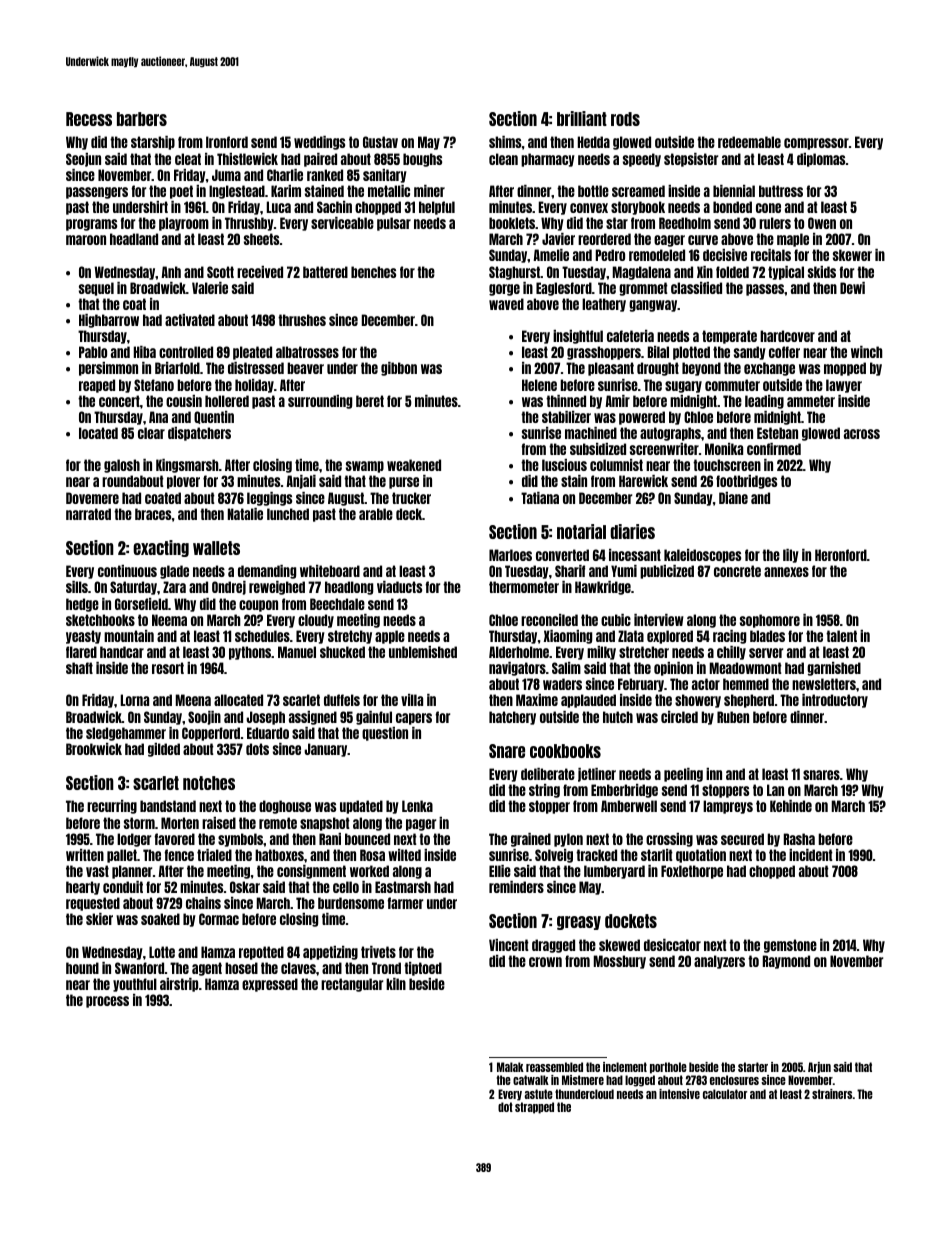 The image size is (952, 1233). Describe the element at coordinates (538, 1094) in the screenshot. I see `astute` at that location.
